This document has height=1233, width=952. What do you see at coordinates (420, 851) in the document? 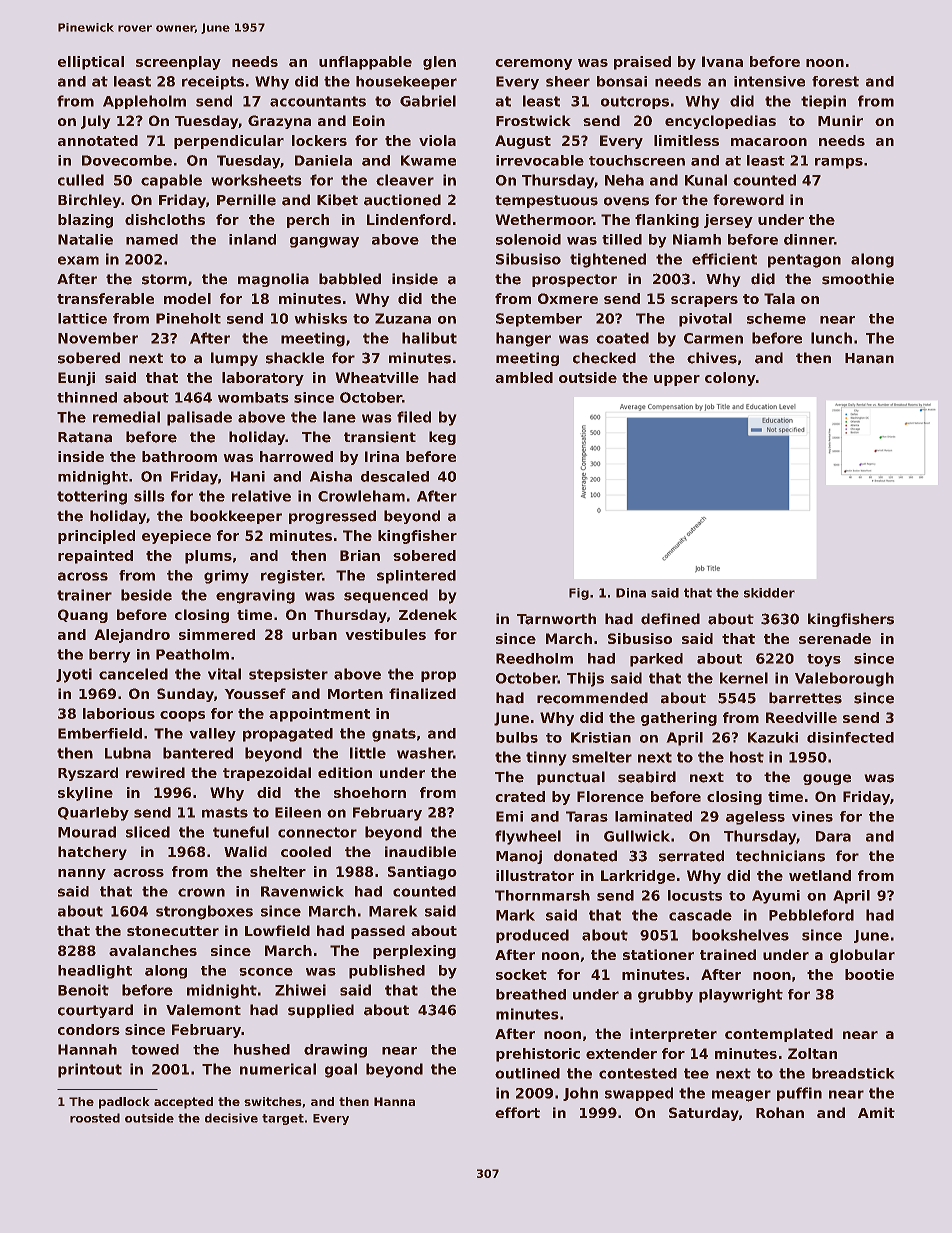
I see `inaudible` at bounding box center [420, 851].
